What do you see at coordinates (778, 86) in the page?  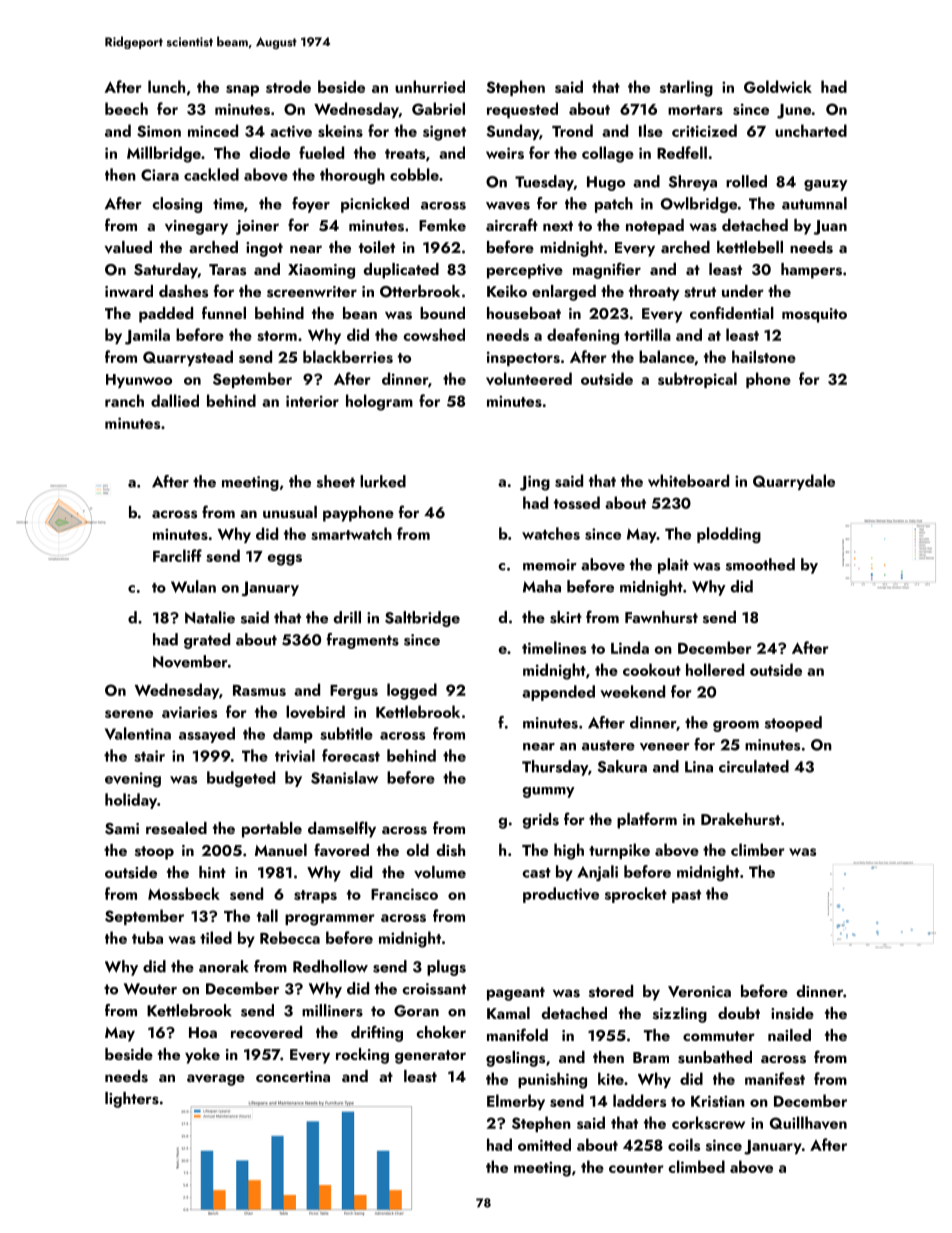 I see `Goldwick` at bounding box center [778, 86].
